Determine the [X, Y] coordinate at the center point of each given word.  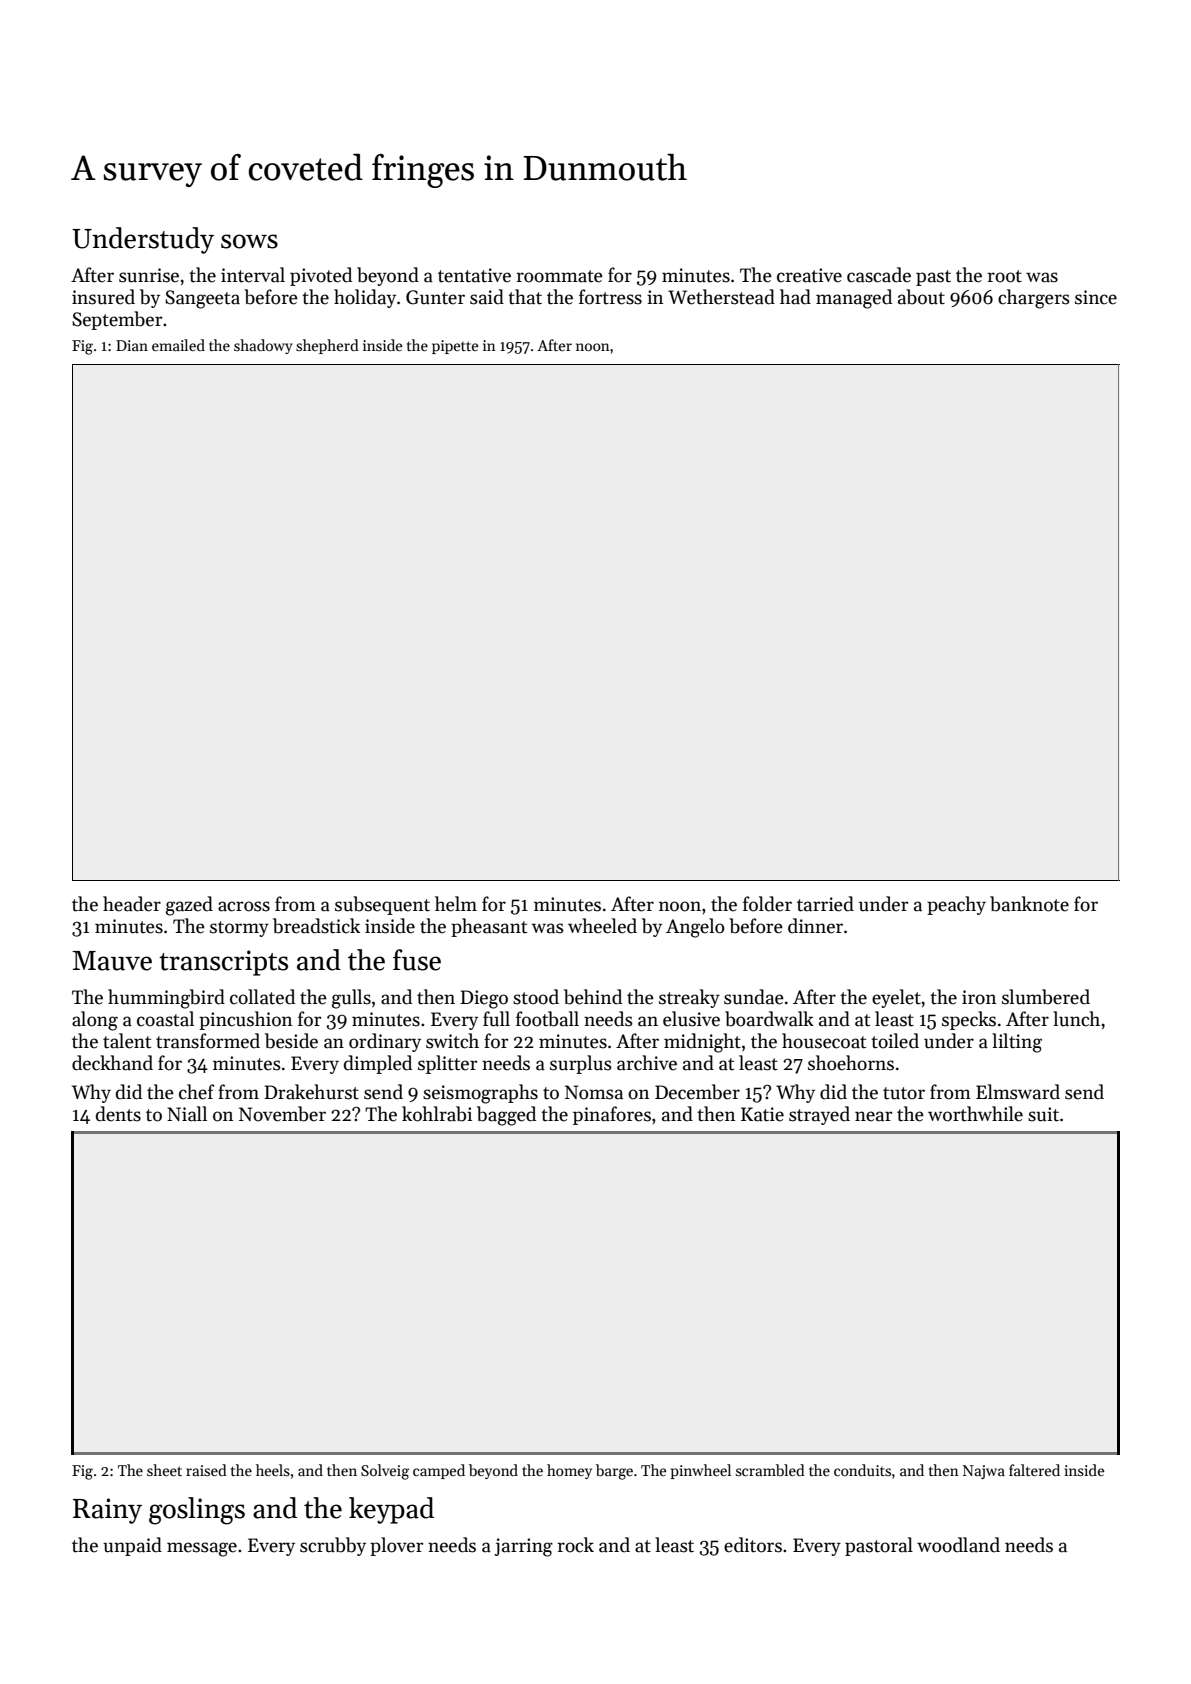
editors [753, 1545]
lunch [1076, 1019]
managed [854, 299]
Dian [132, 345]
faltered [1034, 1470]
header [132, 904]
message [202, 1549]
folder [767, 904]
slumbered [1046, 997]
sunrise [149, 275]
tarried [825, 904]
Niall [187, 1114]
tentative [474, 275]
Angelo [695, 928]
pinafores [612, 1115]
